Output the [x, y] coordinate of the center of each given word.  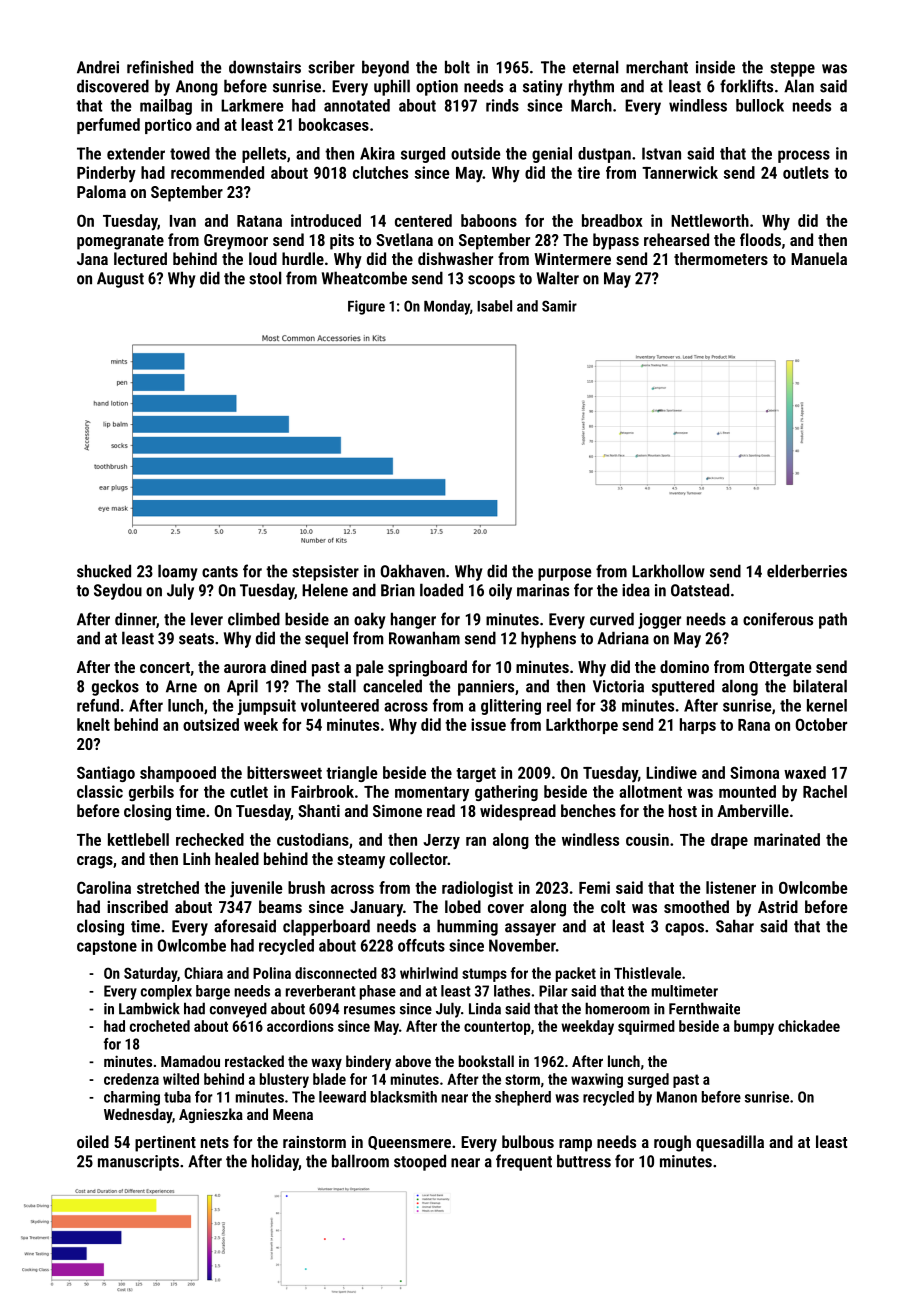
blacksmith [404, 1097]
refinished [160, 67]
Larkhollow [668, 571]
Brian [398, 590]
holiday [275, 1162]
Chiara [203, 973]
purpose [564, 574]
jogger [659, 621]
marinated [787, 839]
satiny [543, 88]
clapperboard [326, 927]
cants [220, 572]
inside [715, 67]
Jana [92, 259]
